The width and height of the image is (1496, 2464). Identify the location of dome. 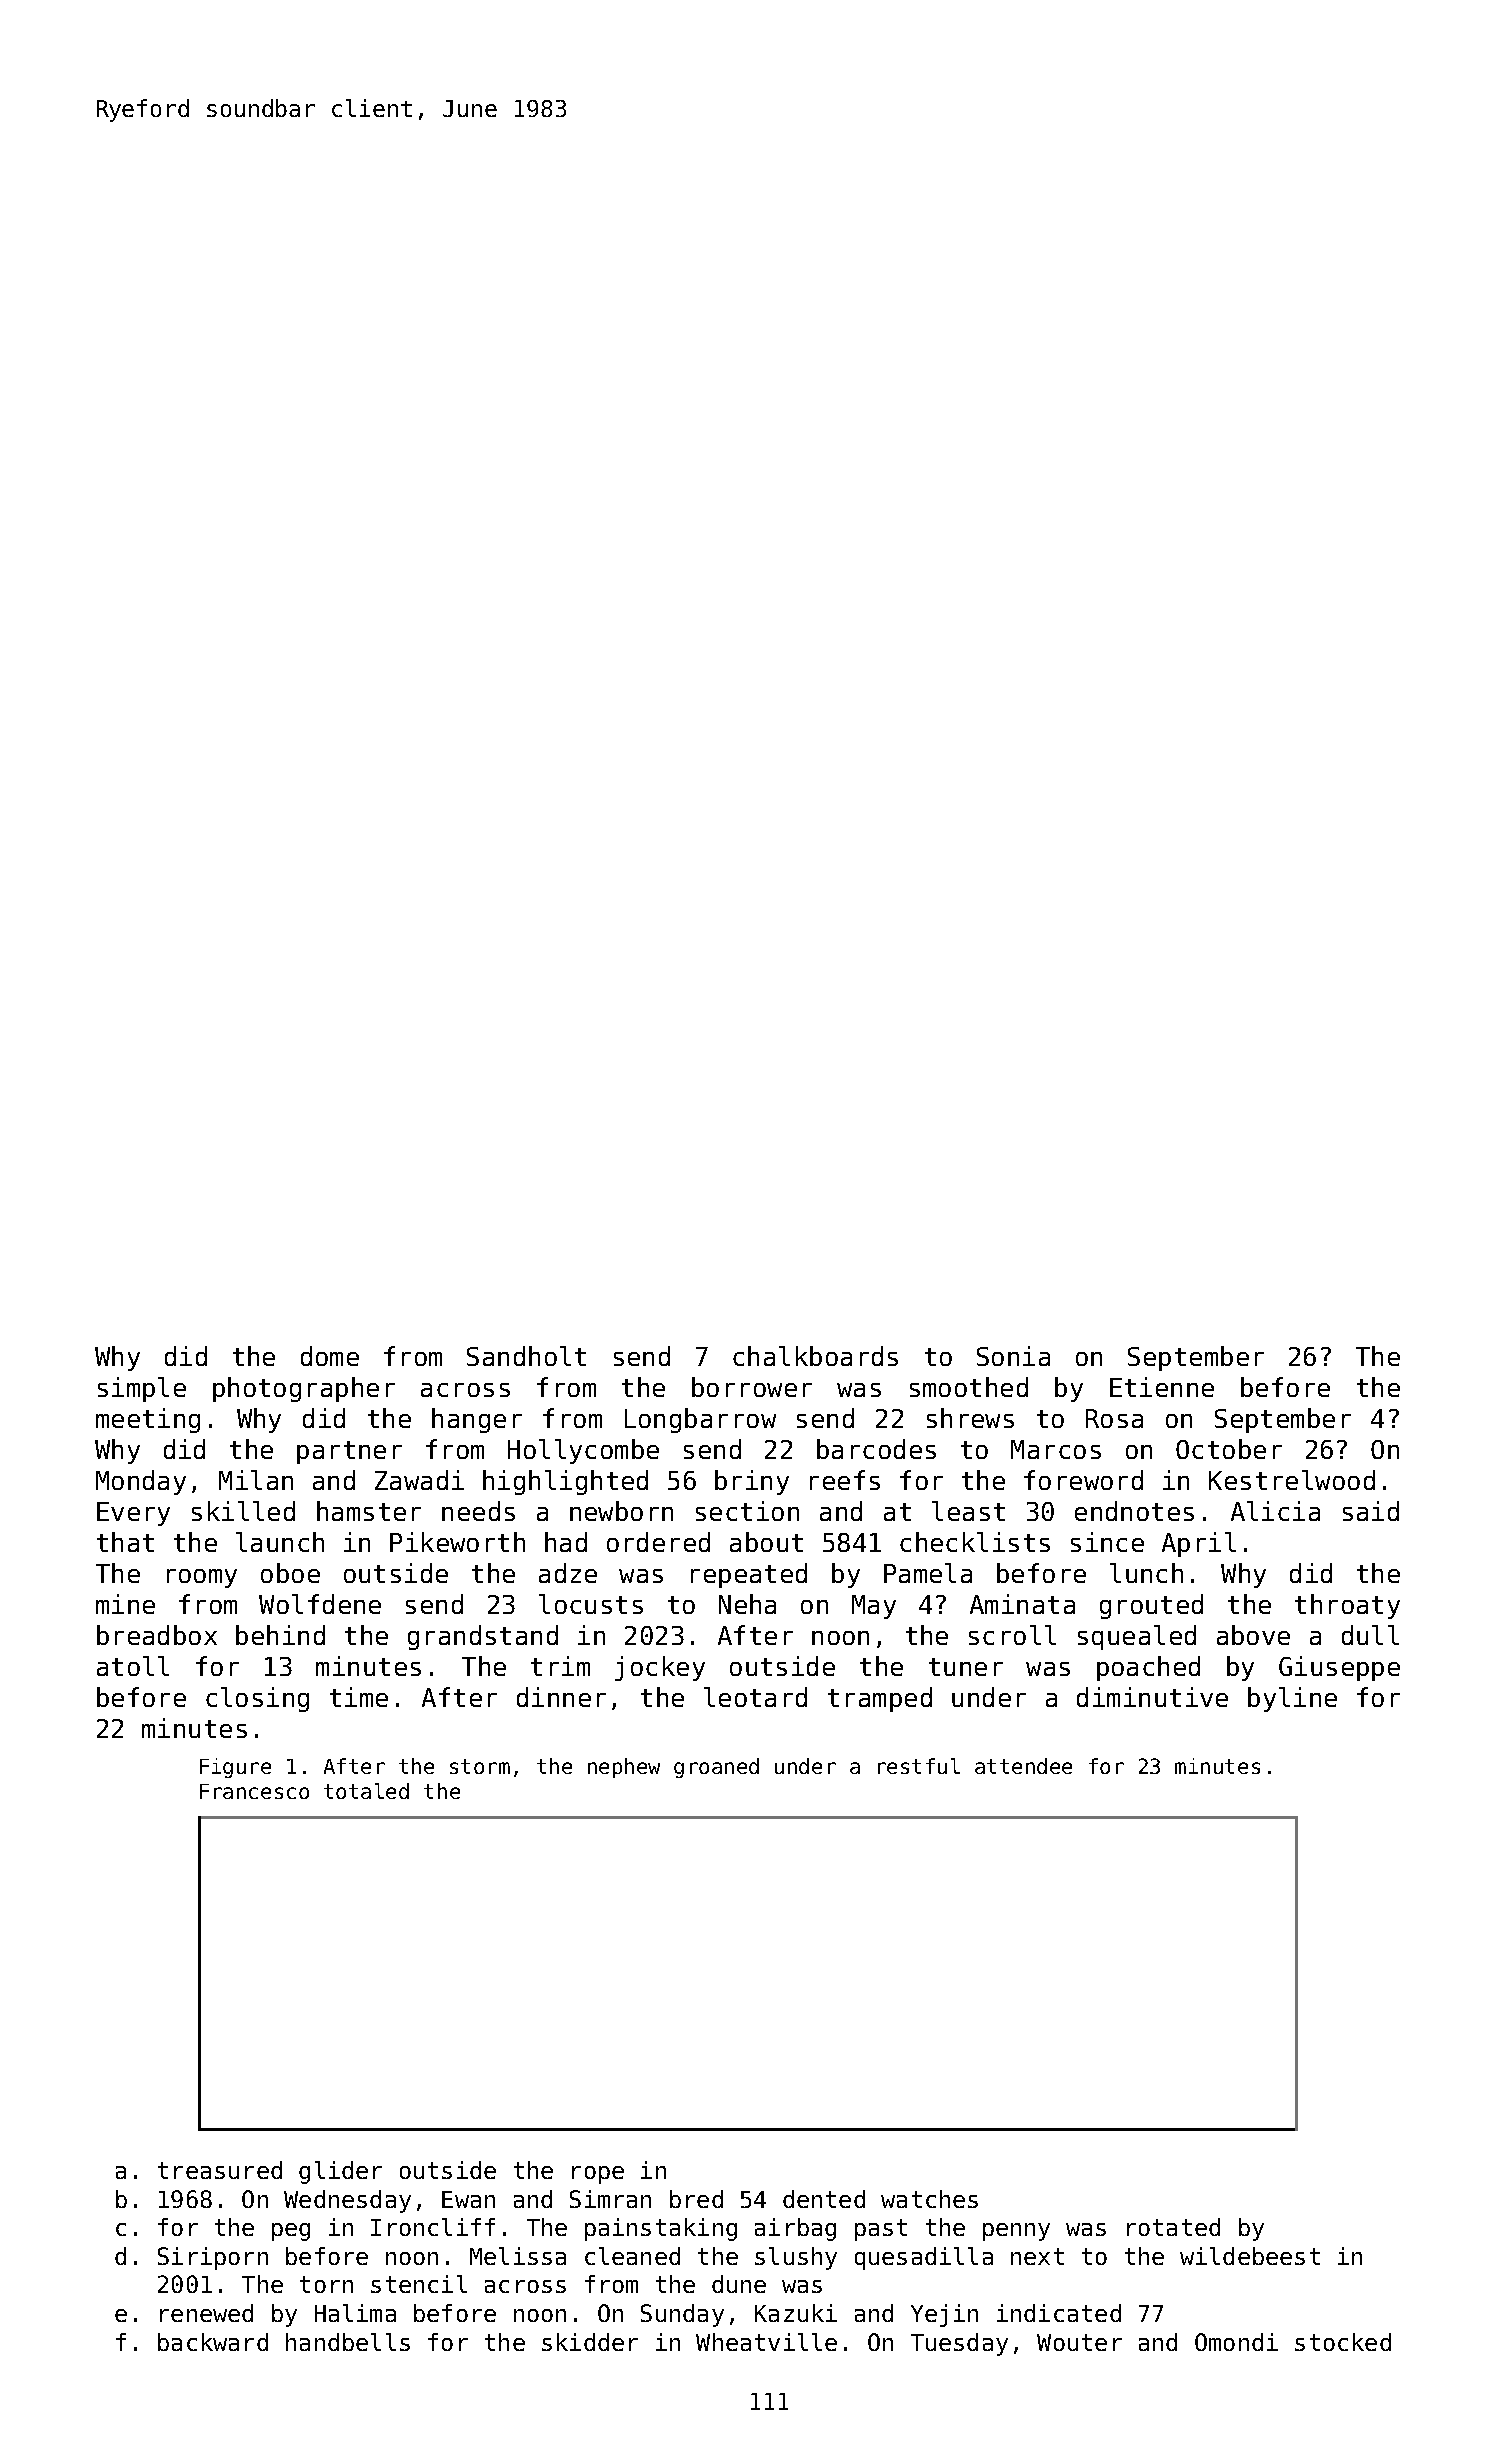
(330, 1356).
